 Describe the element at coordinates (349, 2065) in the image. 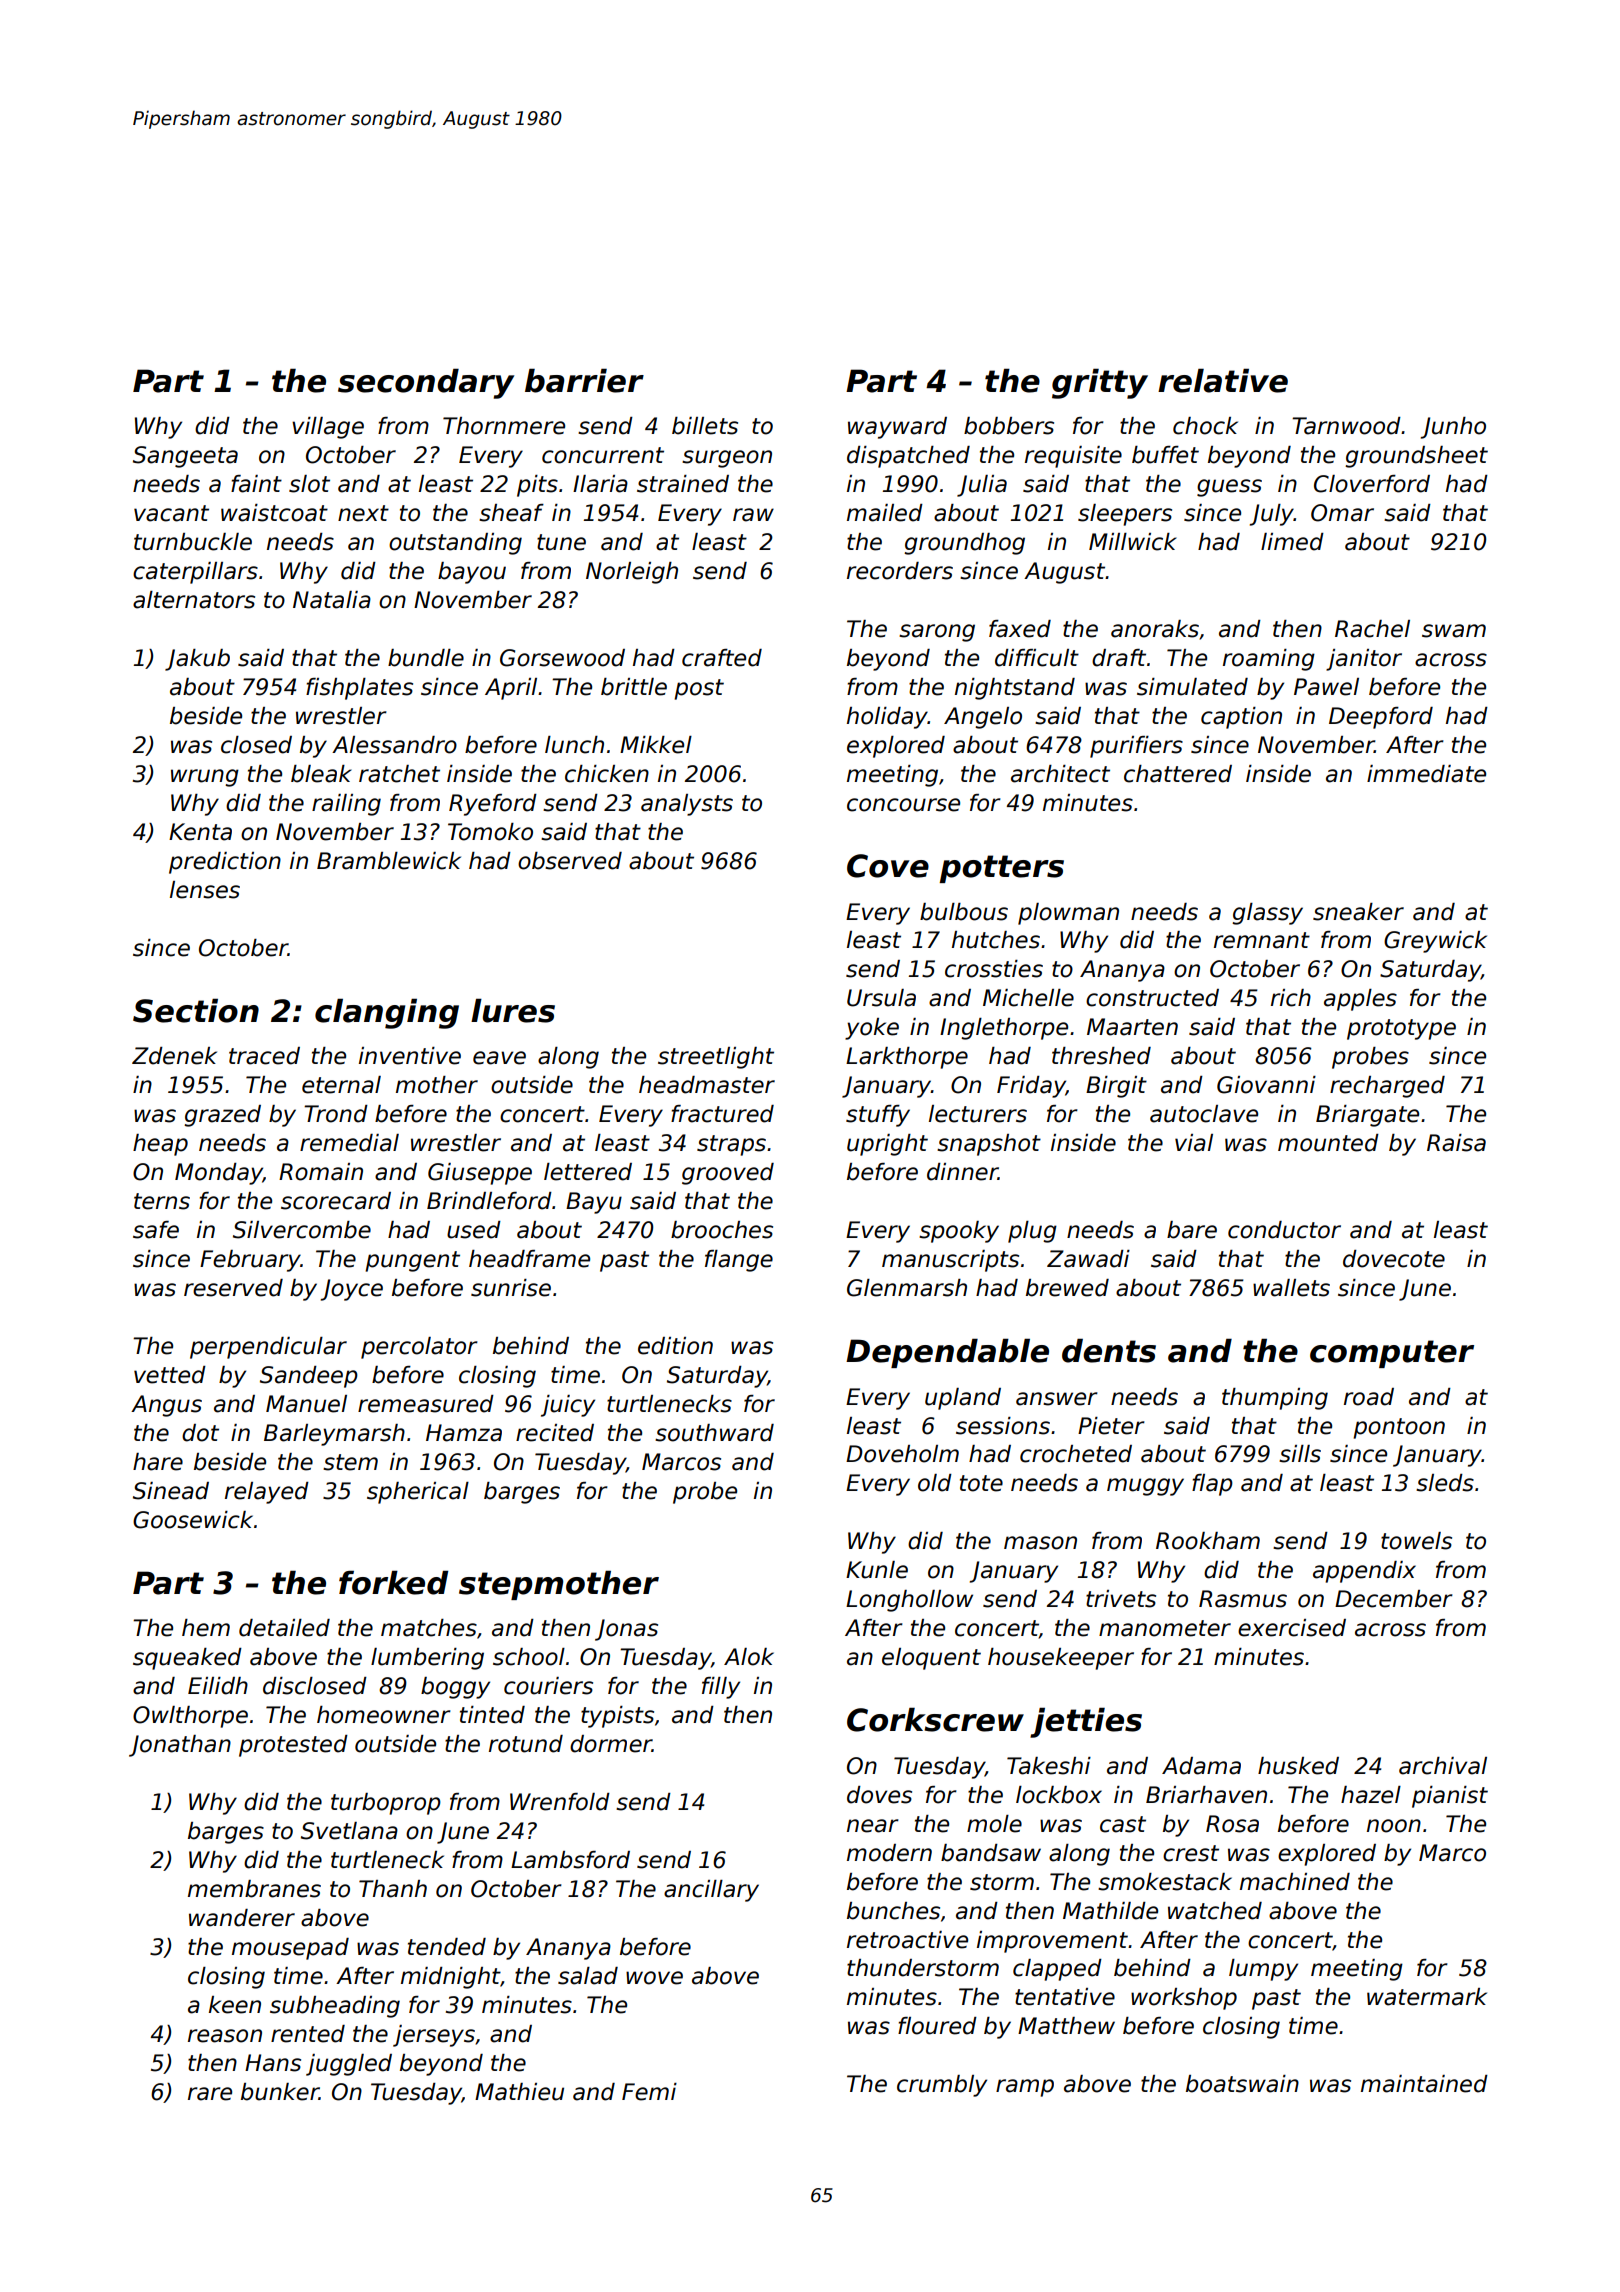

I see `juggled` at that location.
